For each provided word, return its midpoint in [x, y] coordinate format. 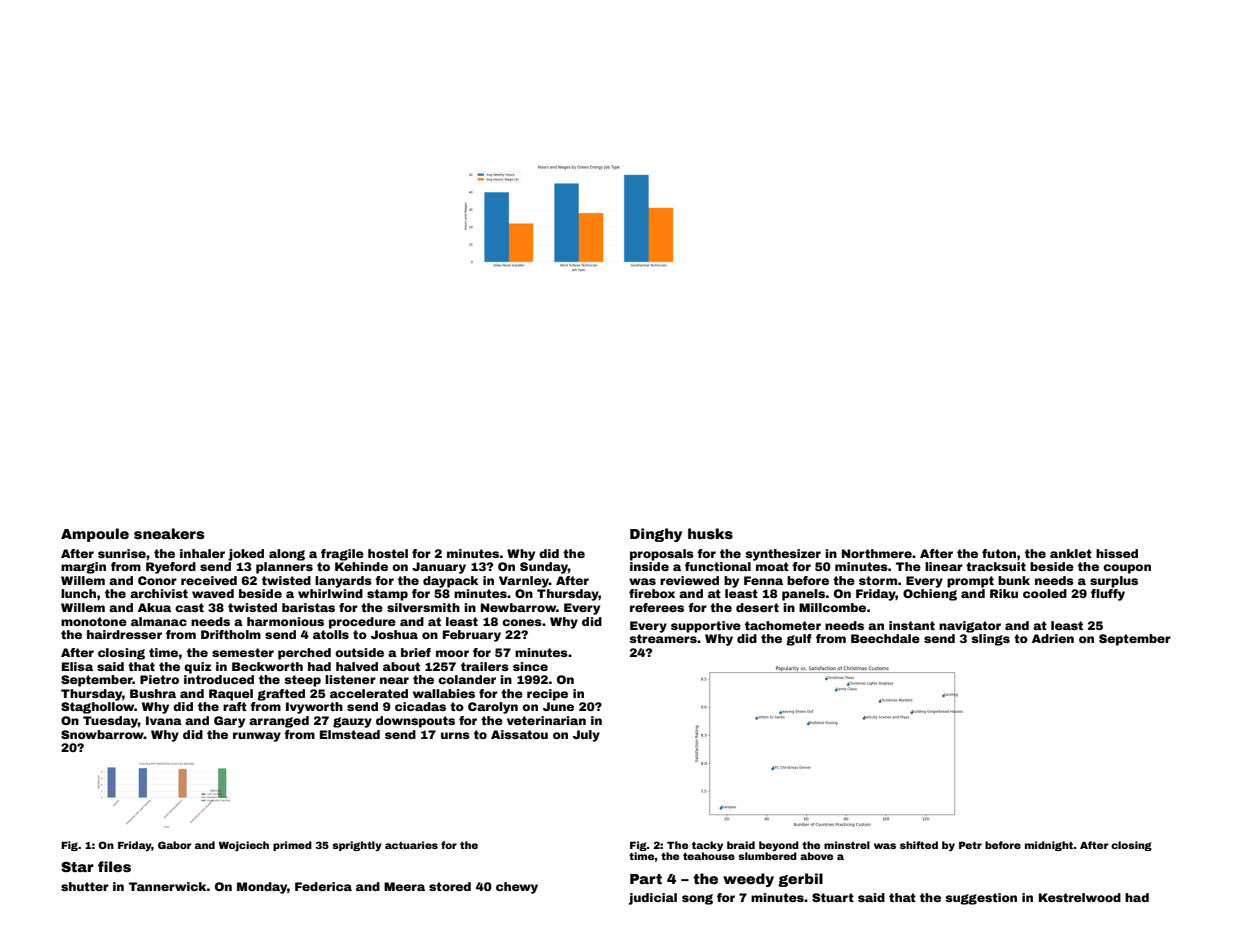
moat [772, 566]
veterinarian [546, 720]
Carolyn [493, 708]
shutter [85, 886]
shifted [919, 845]
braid [741, 845]
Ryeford [171, 568]
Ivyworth [314, 708]
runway [257, 737]
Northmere [877, 553]
